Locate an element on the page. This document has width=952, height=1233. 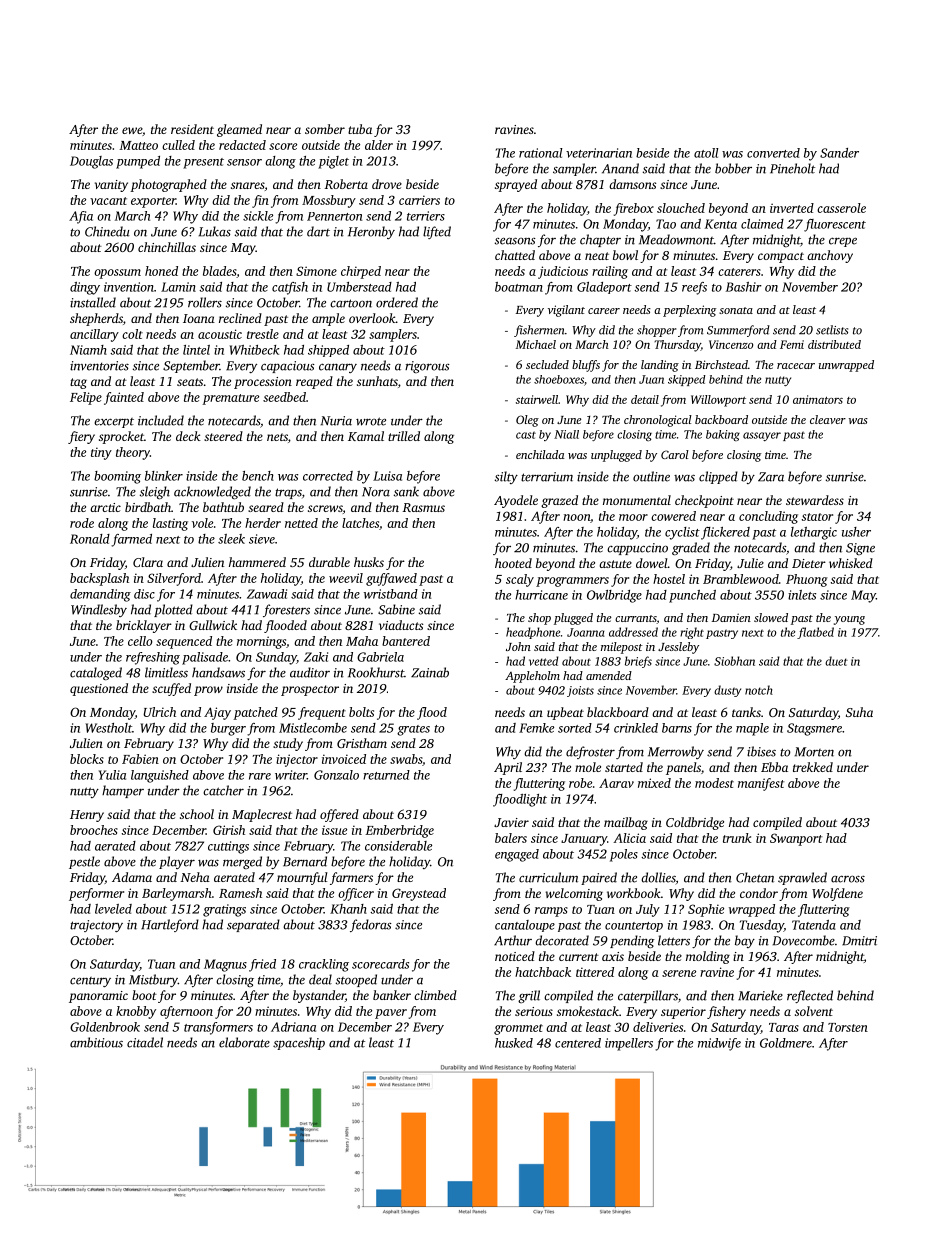
considerable is located at coordinates (398, 846).
